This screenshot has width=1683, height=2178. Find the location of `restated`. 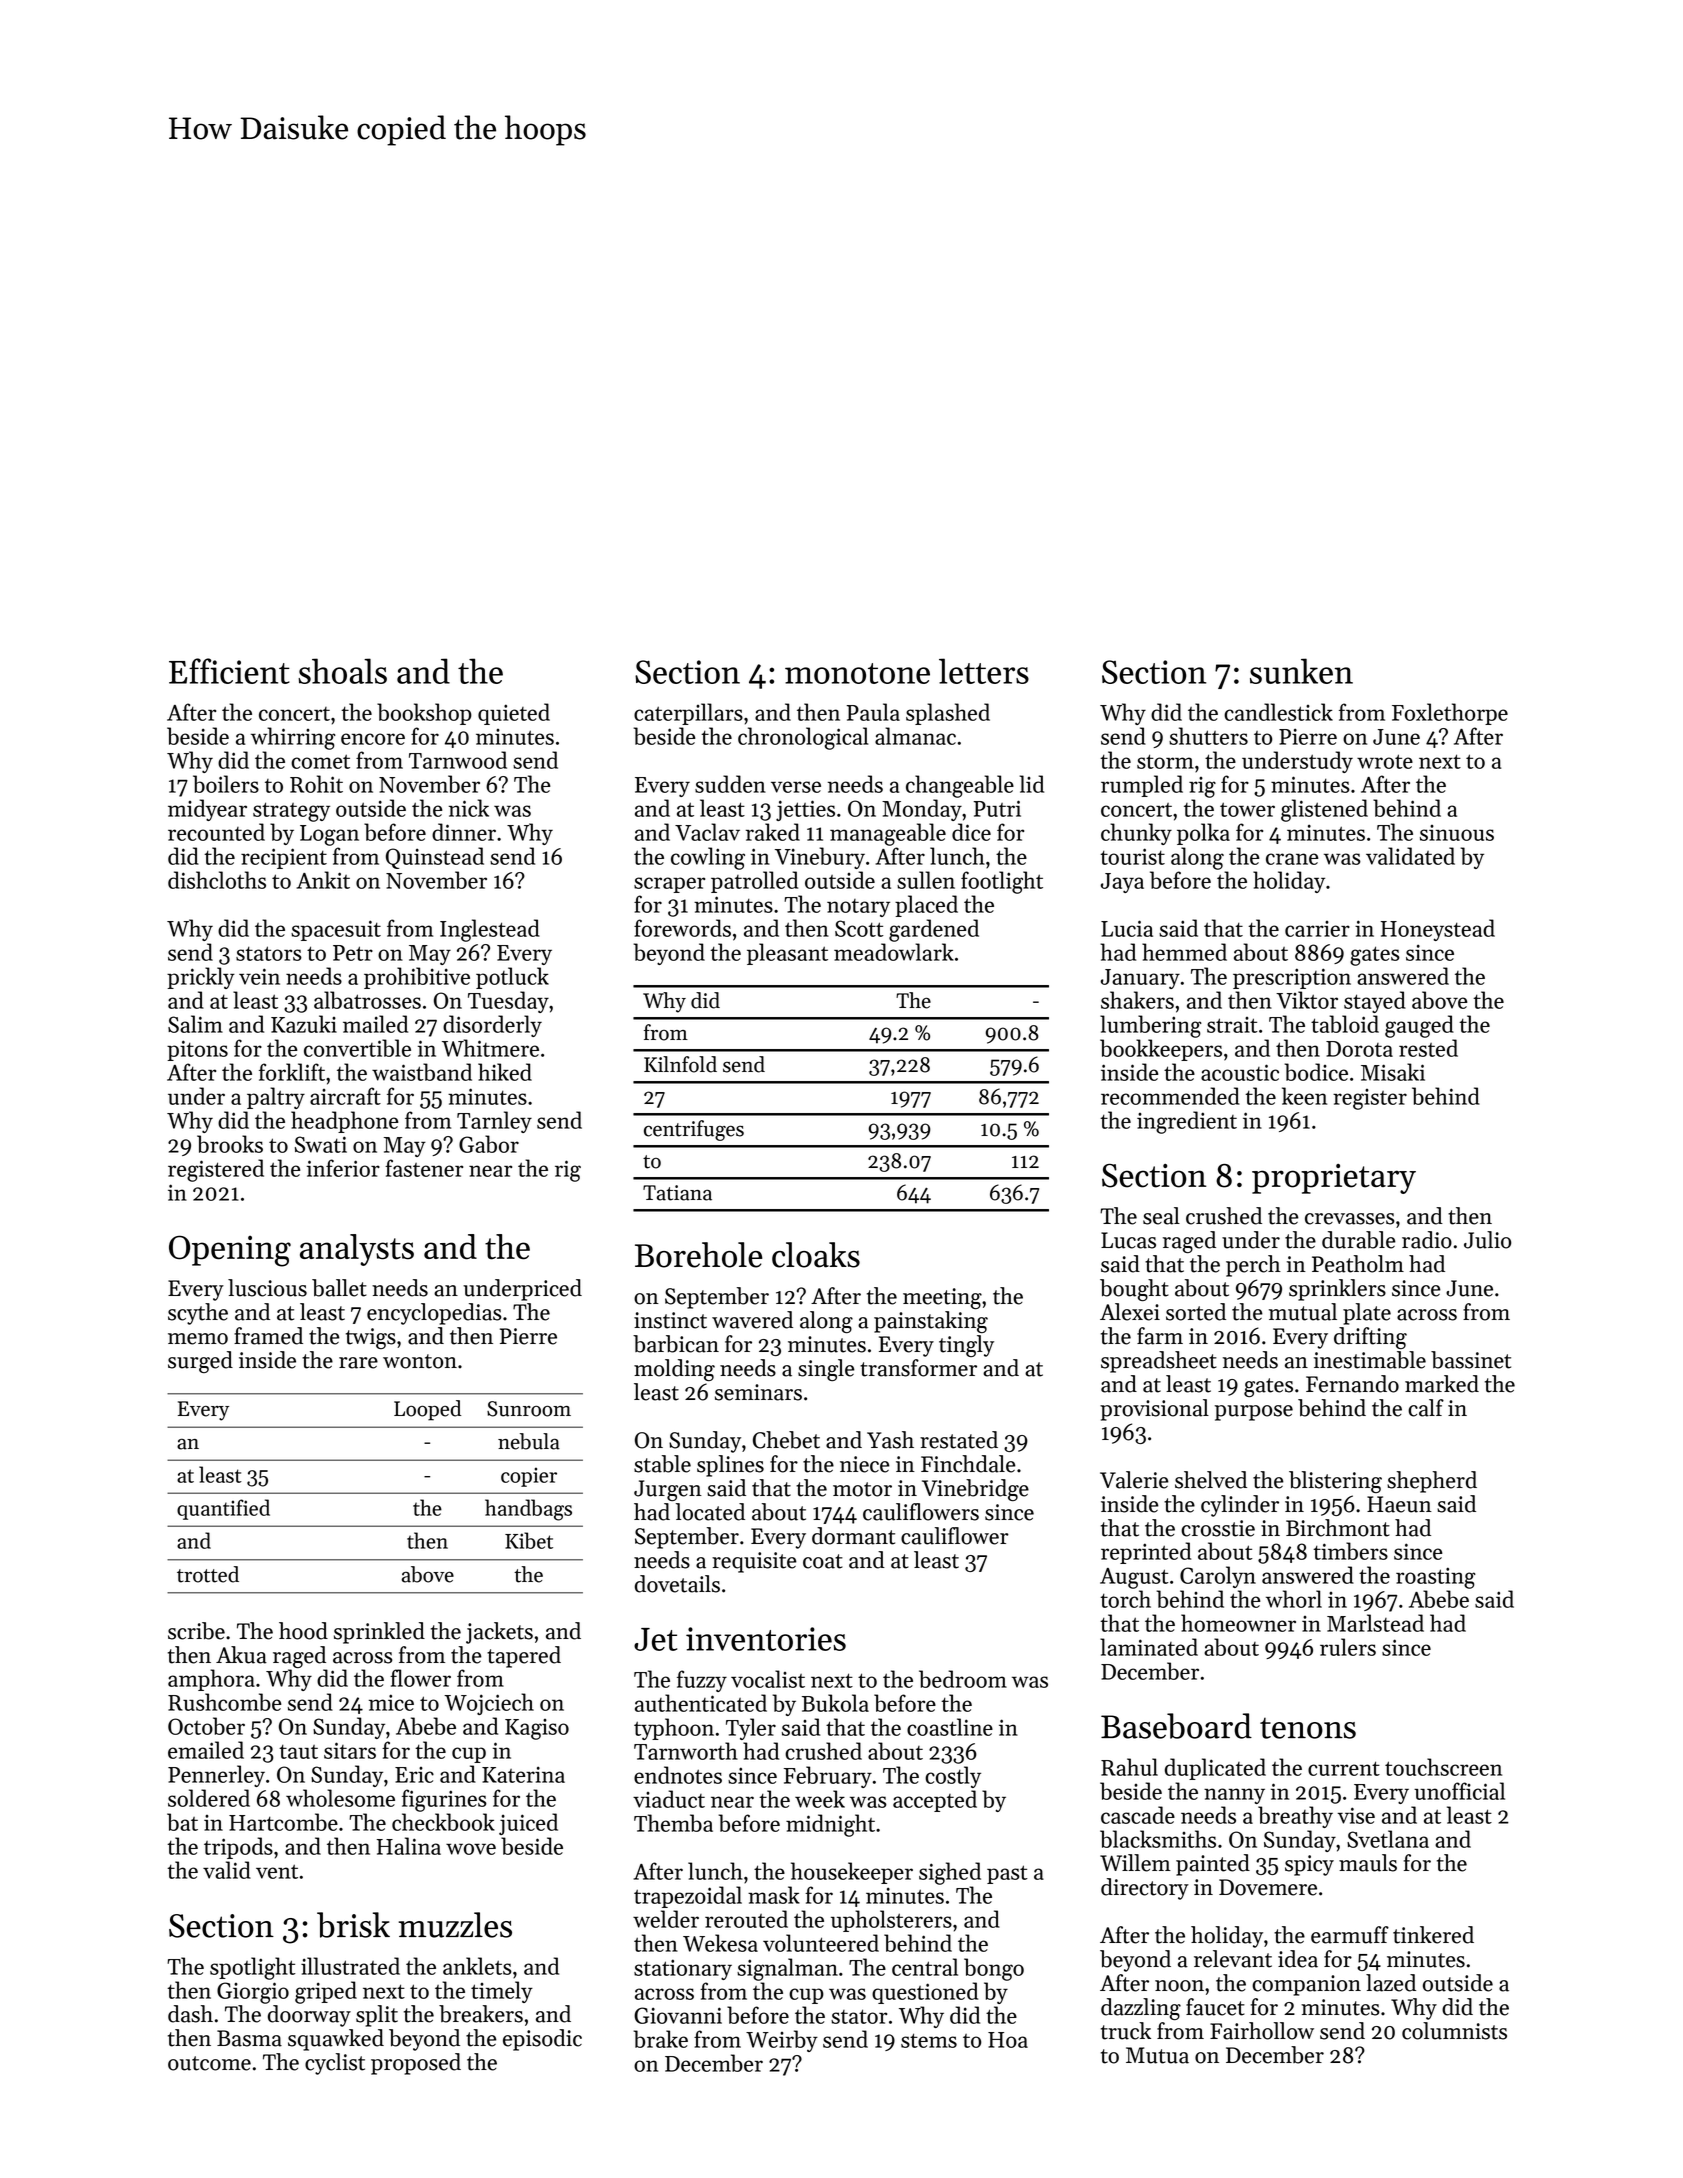

restated is located at coordinates (959, 1440).
